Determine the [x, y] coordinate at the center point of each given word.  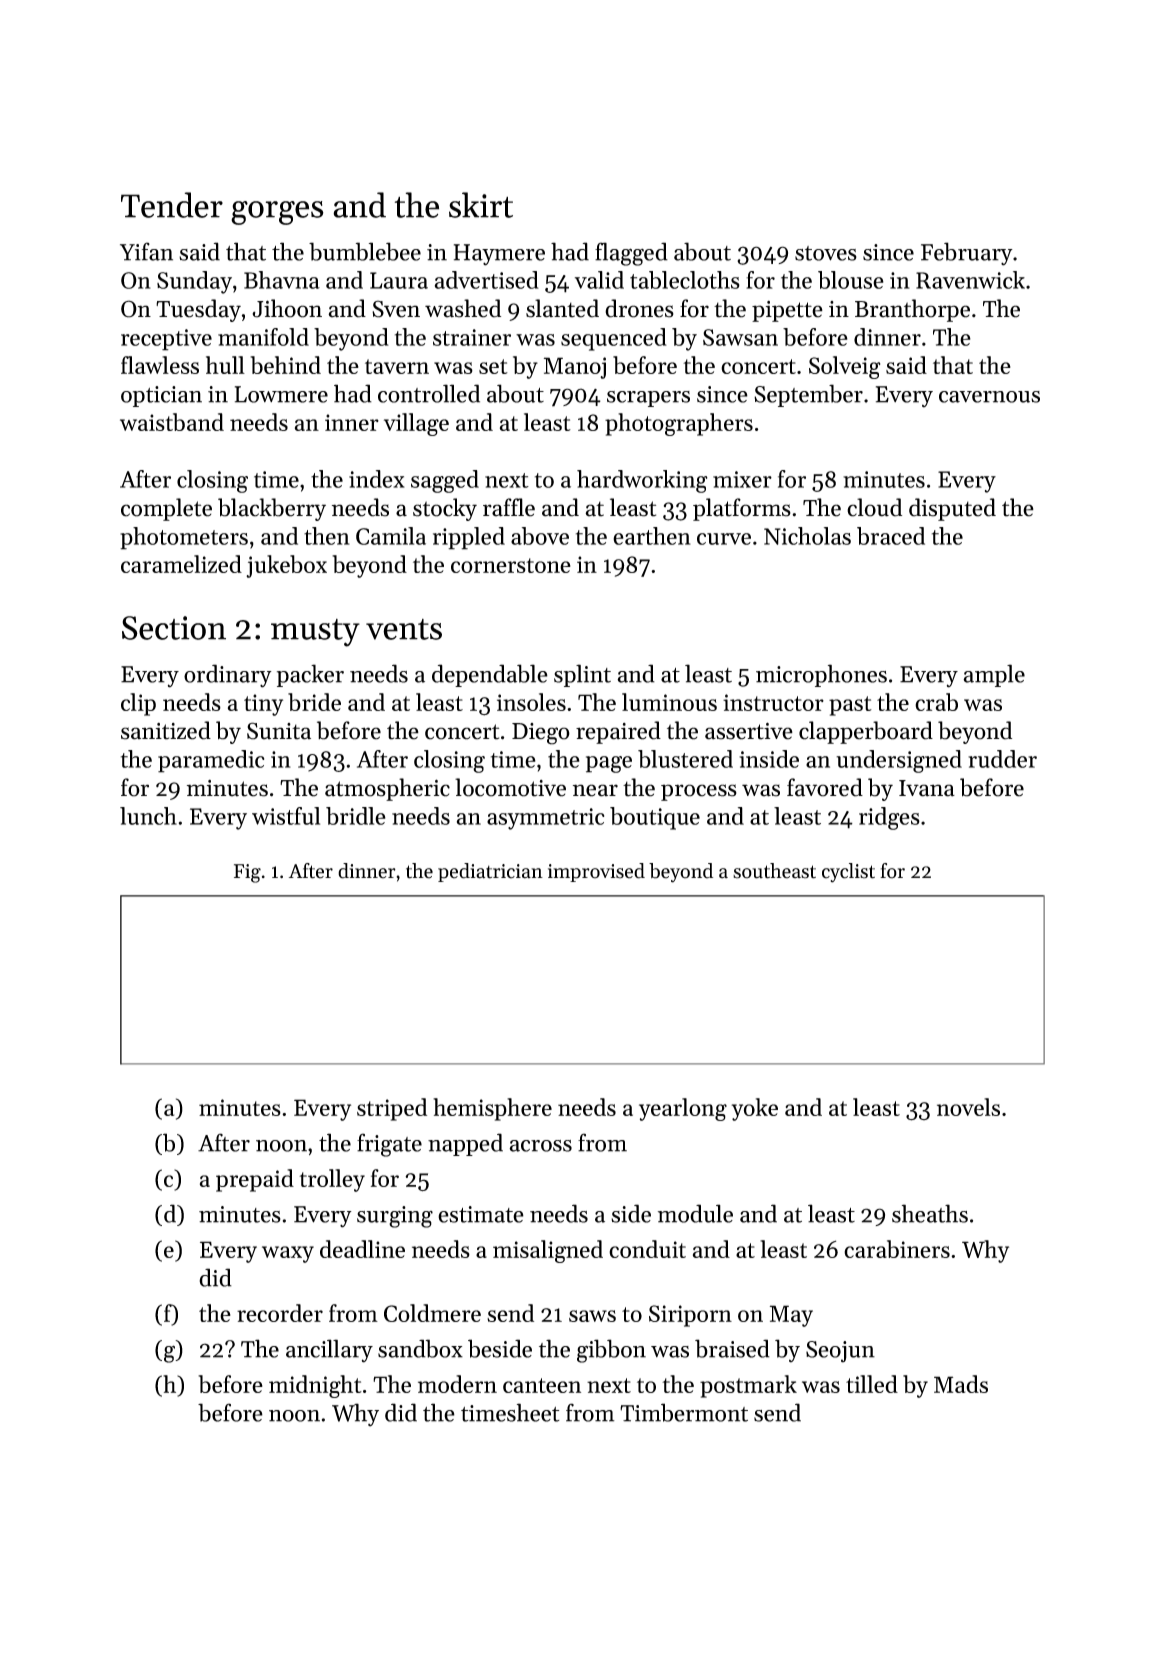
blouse [851, 280]
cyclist [848, 873]
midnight [315, 1386]
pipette [787, 311]
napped [465, 1144]
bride [314, 702]
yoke [754, 1109]
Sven [396, 309]
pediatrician [490, 872]
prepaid [255, 1180]
